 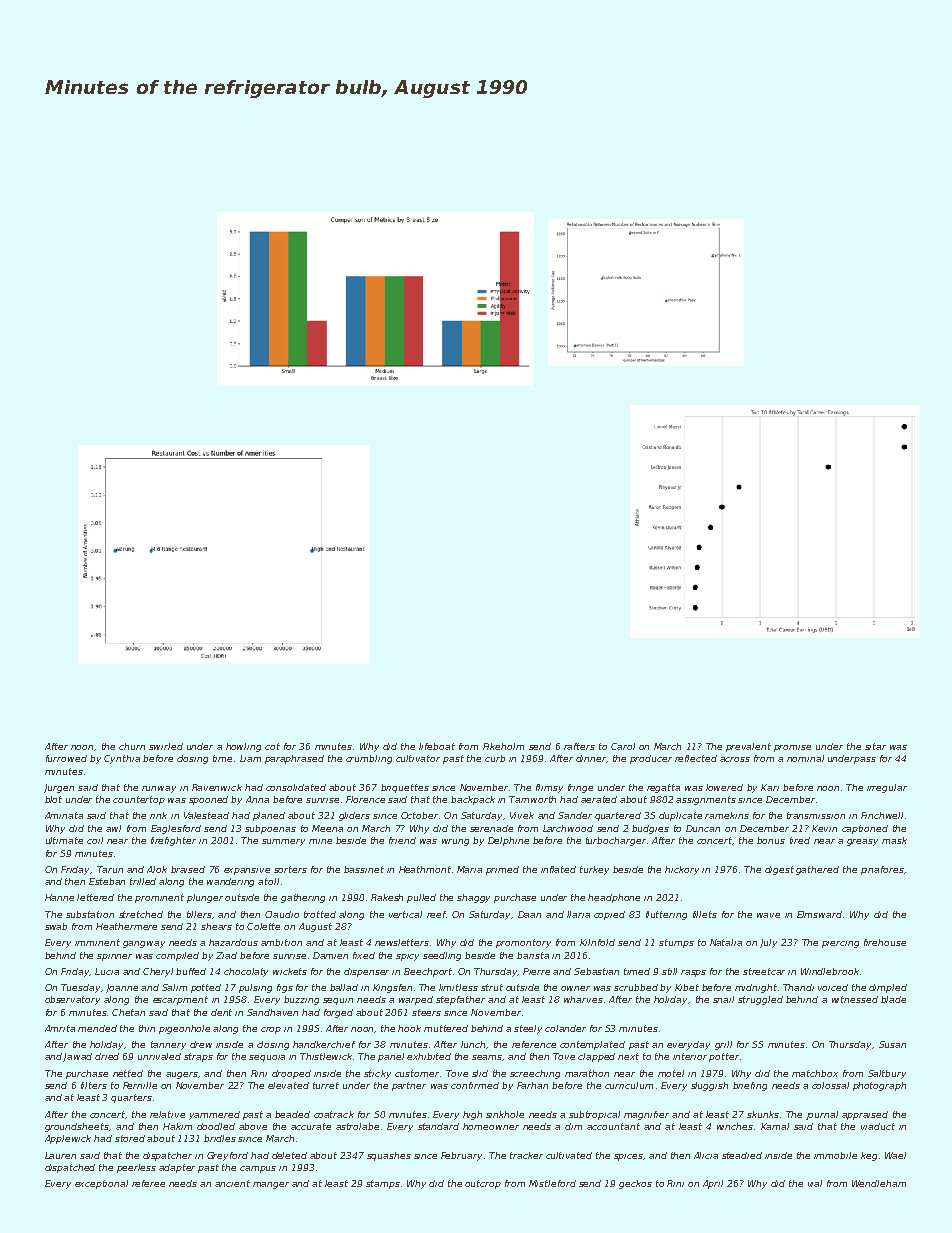 I want to click on Windlebrook, so click(x=830, y=971).
